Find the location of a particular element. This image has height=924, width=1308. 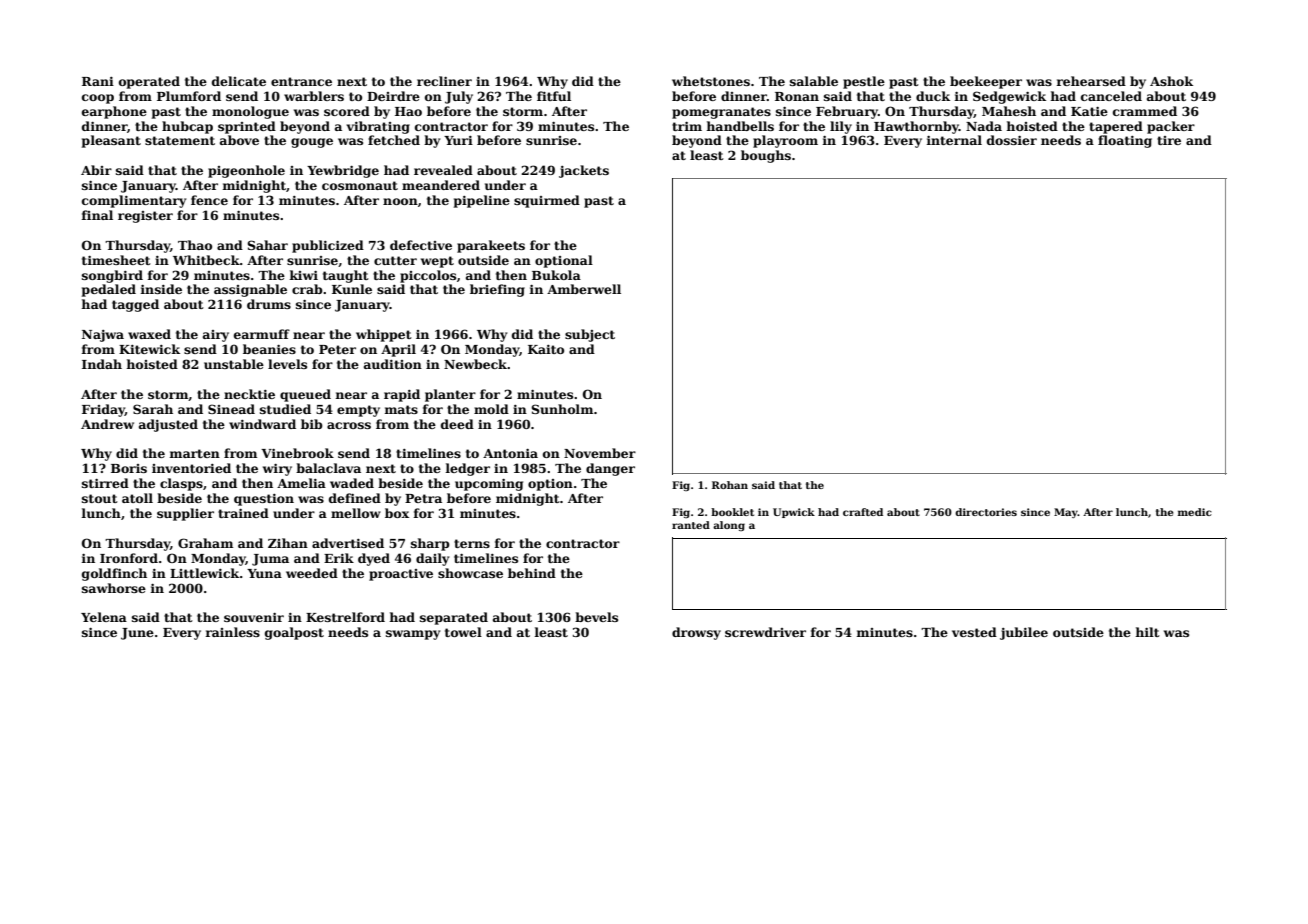

whetstones is located at coordinates (711, 81).
